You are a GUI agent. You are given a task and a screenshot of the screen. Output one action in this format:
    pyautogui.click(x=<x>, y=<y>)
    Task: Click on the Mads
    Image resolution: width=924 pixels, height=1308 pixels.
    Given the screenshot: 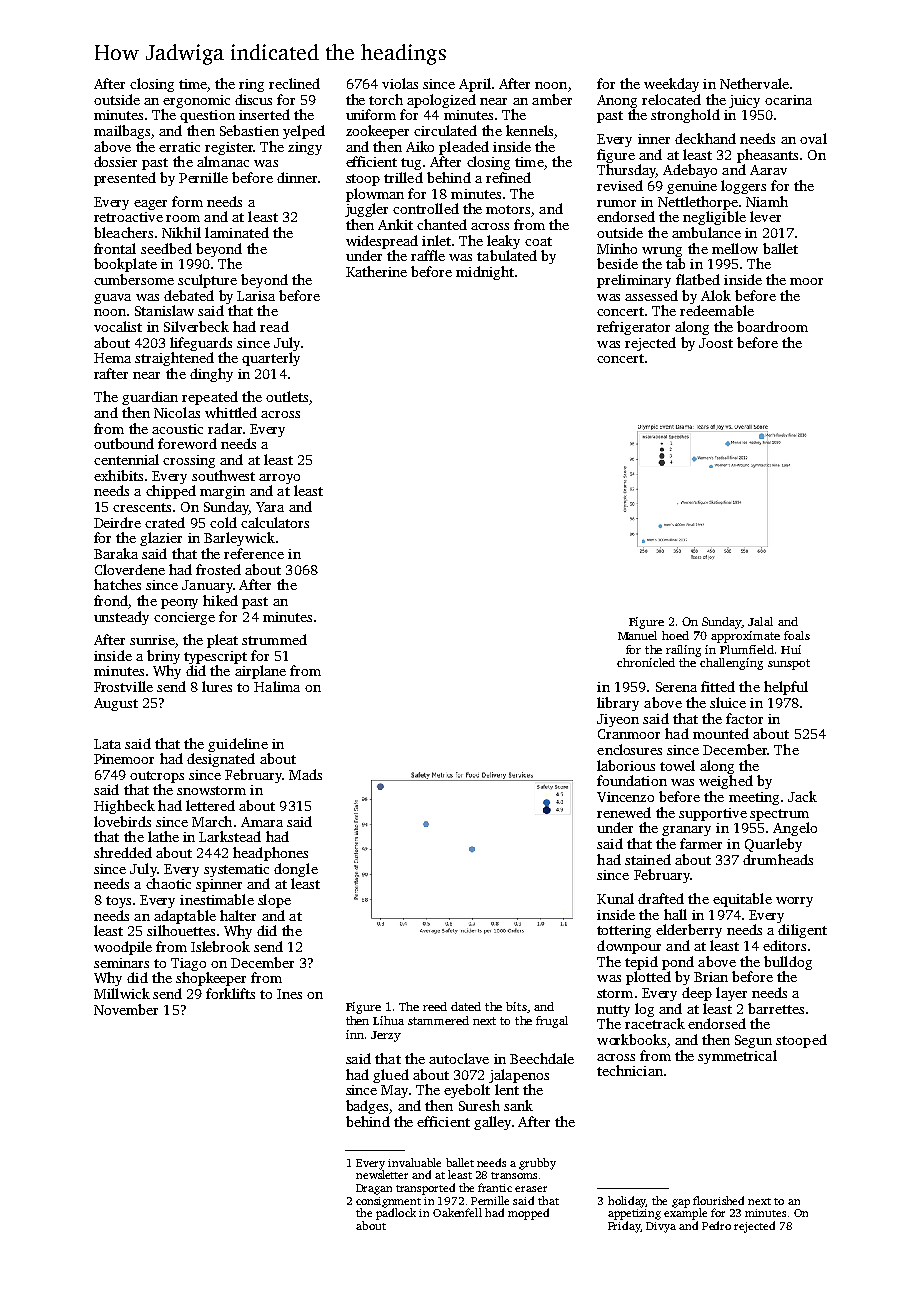 What is the action you would take?
    pyautogui.click(x=305, y=774)
